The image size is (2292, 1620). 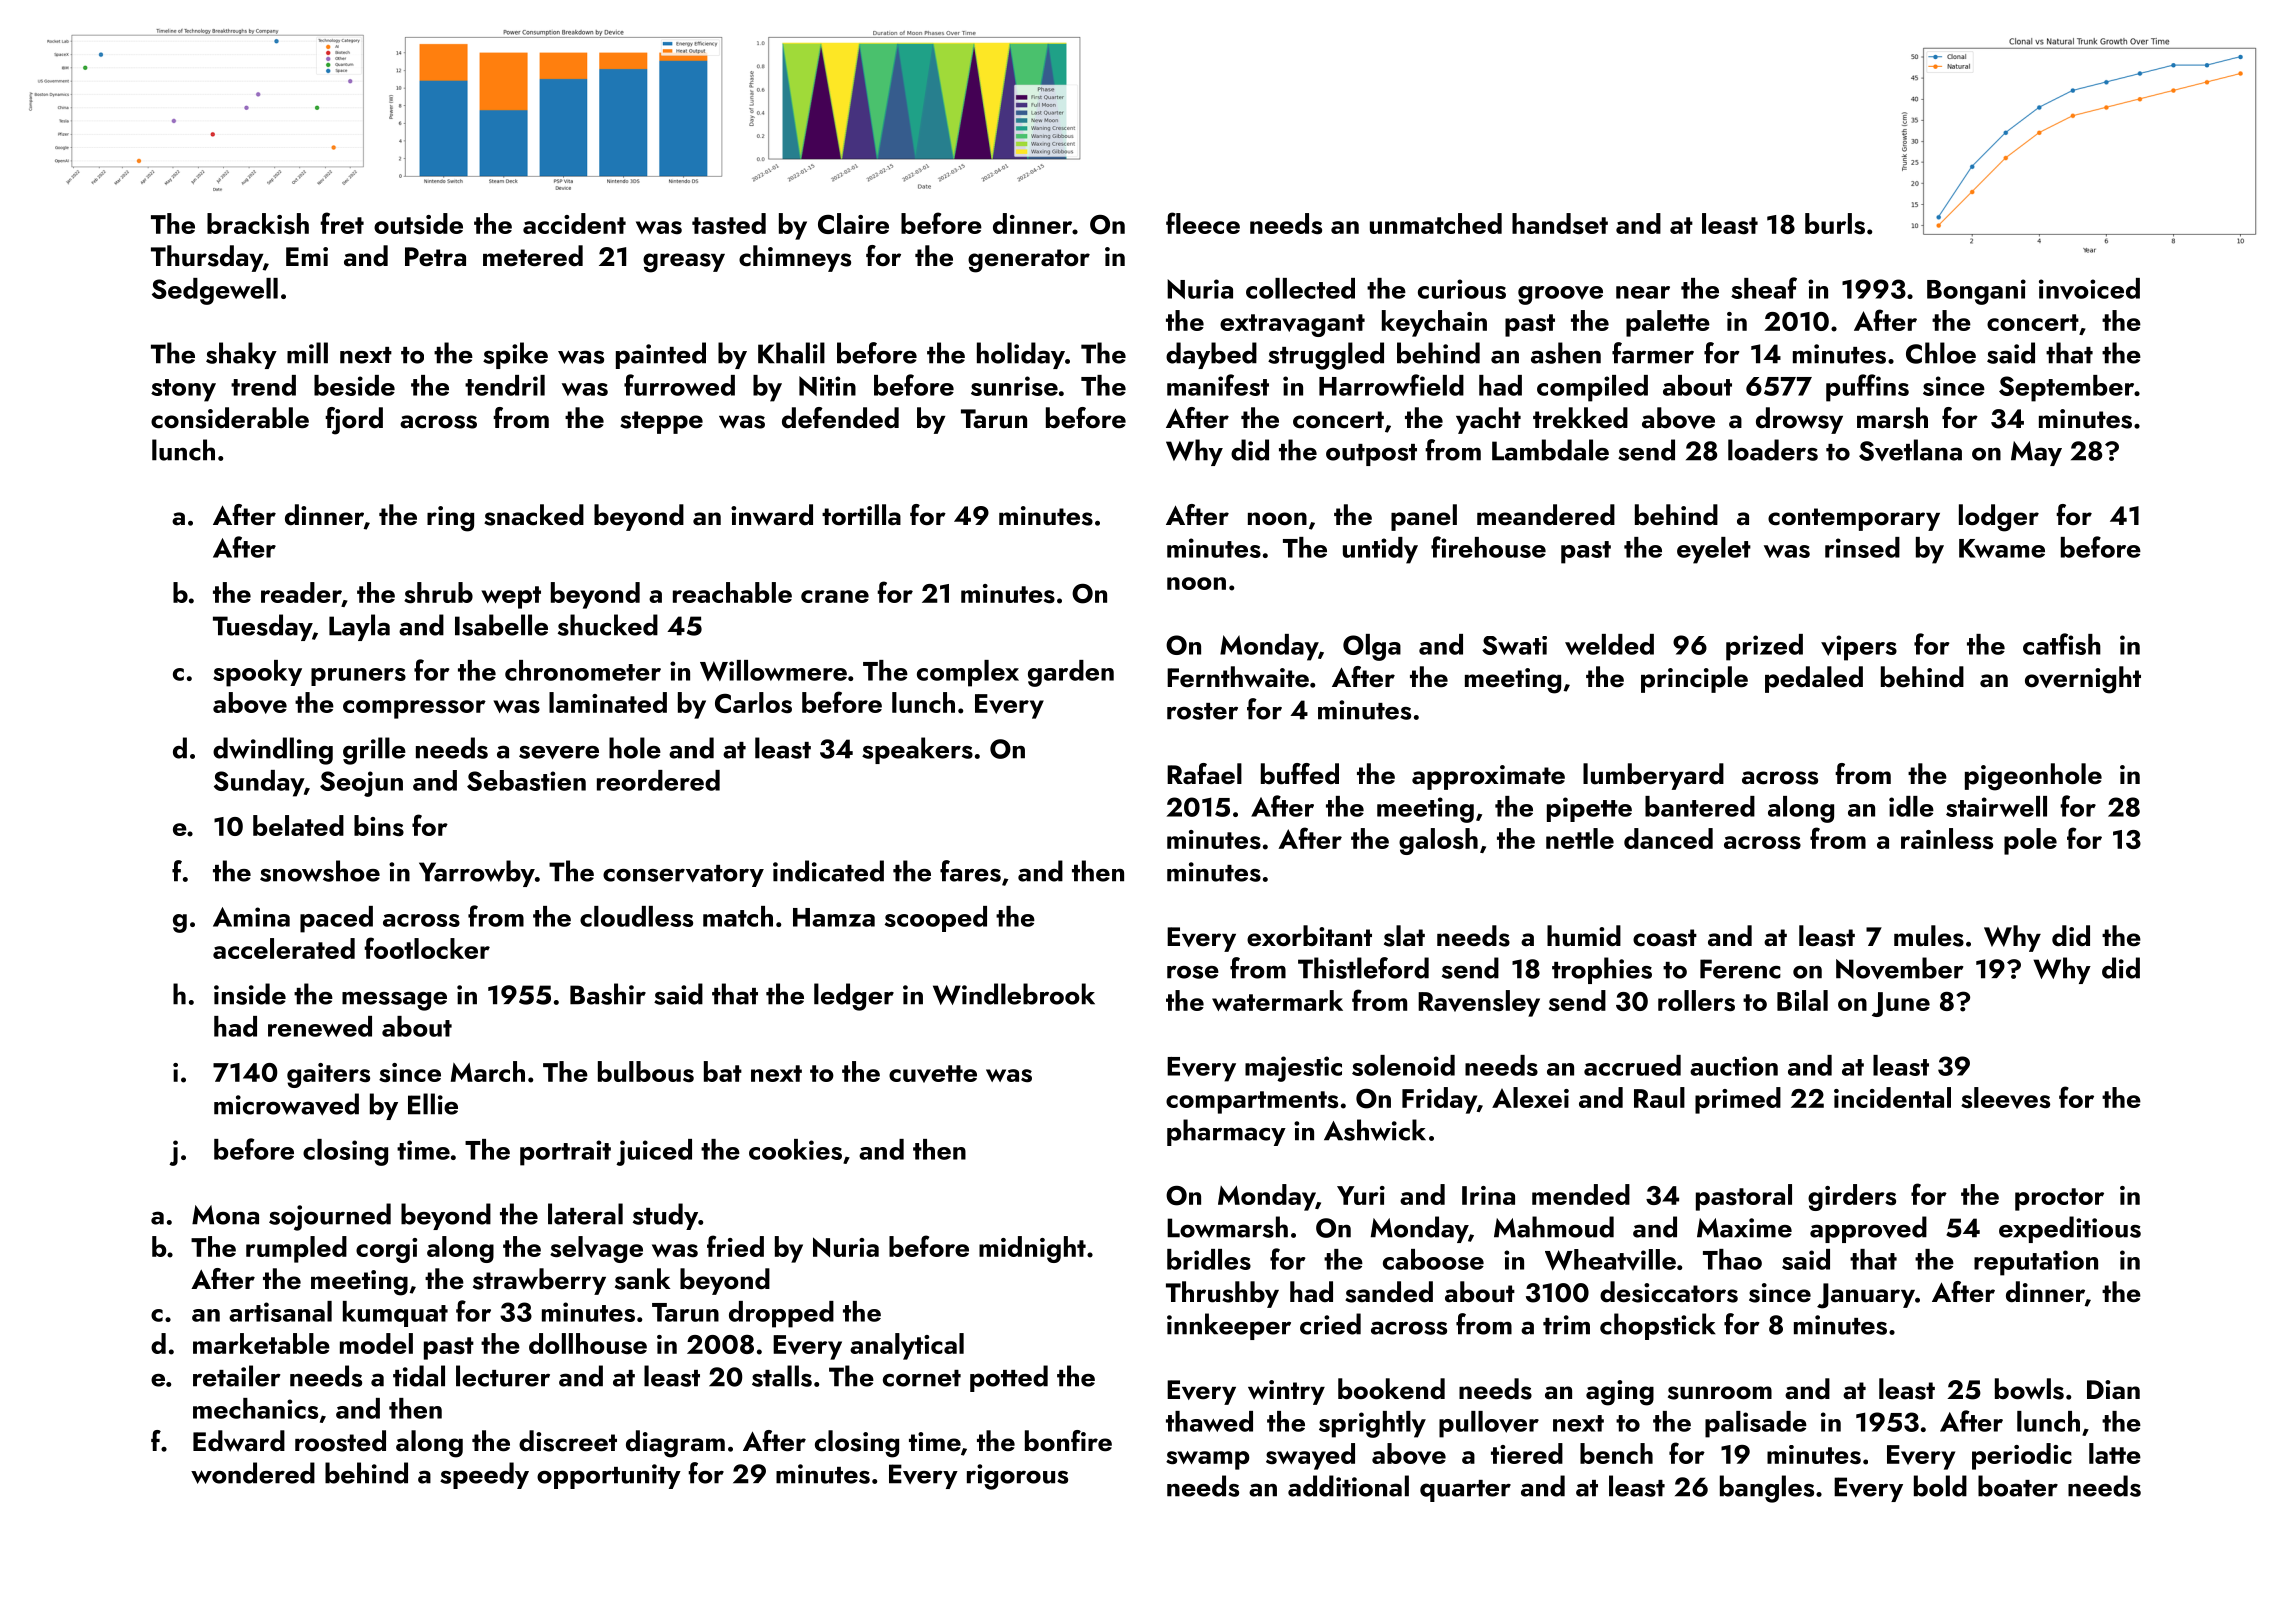 I want to click on stony, so click(x=183, y=390).
